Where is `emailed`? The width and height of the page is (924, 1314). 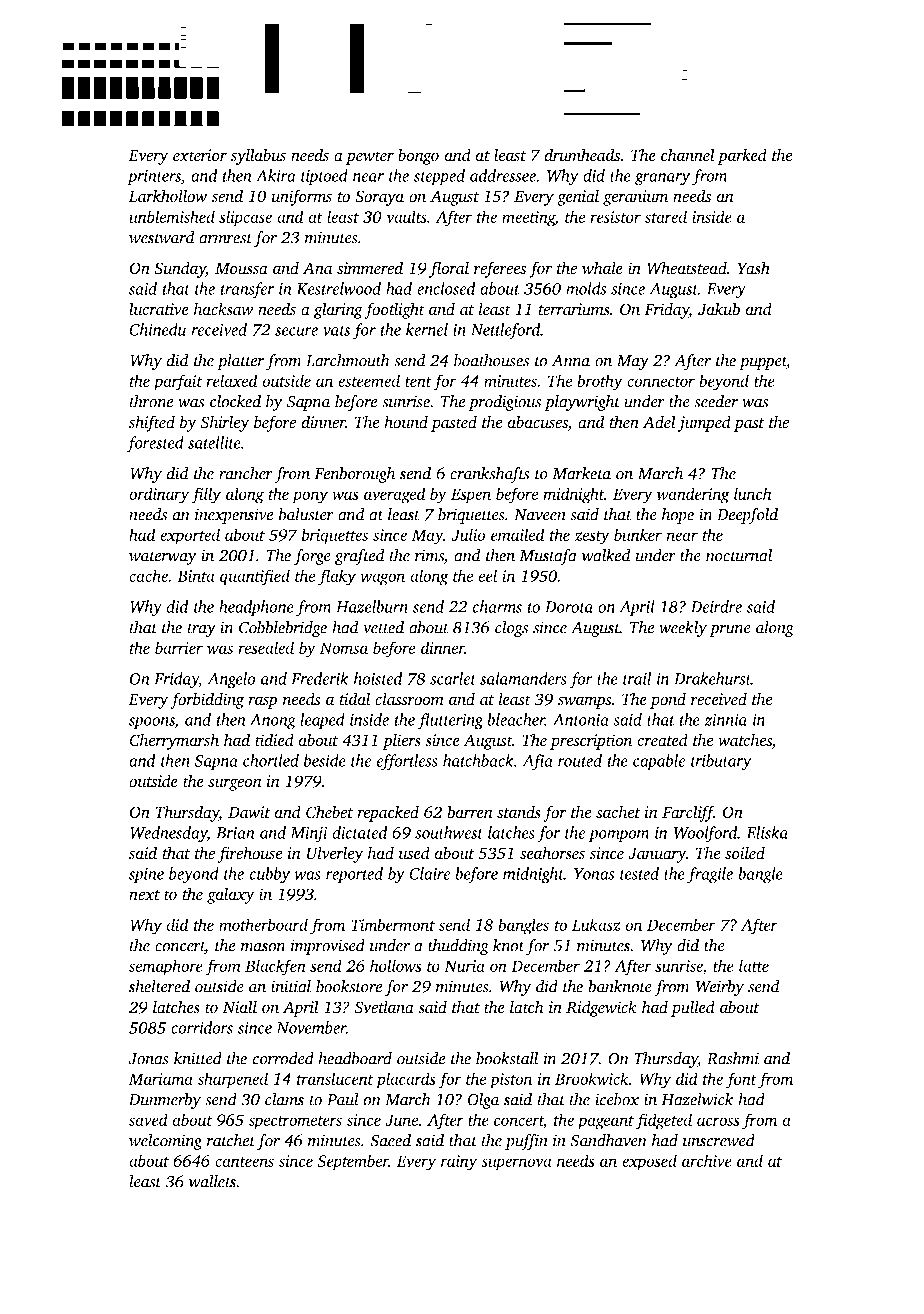
emailed is located at coordinates (517, 534).
